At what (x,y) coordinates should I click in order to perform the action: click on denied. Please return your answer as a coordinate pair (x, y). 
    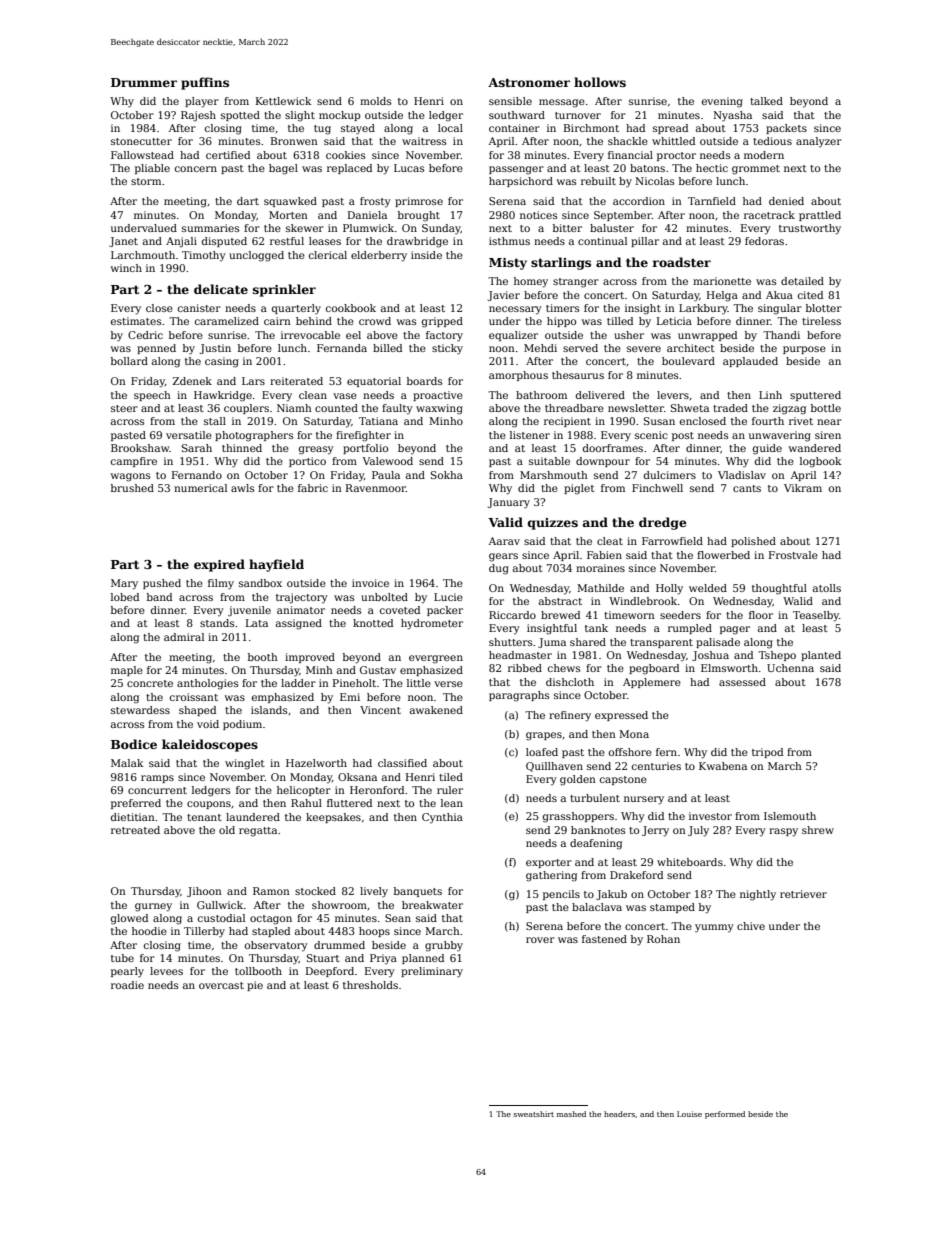
    Looking at the image, I should click on (786, 201).
